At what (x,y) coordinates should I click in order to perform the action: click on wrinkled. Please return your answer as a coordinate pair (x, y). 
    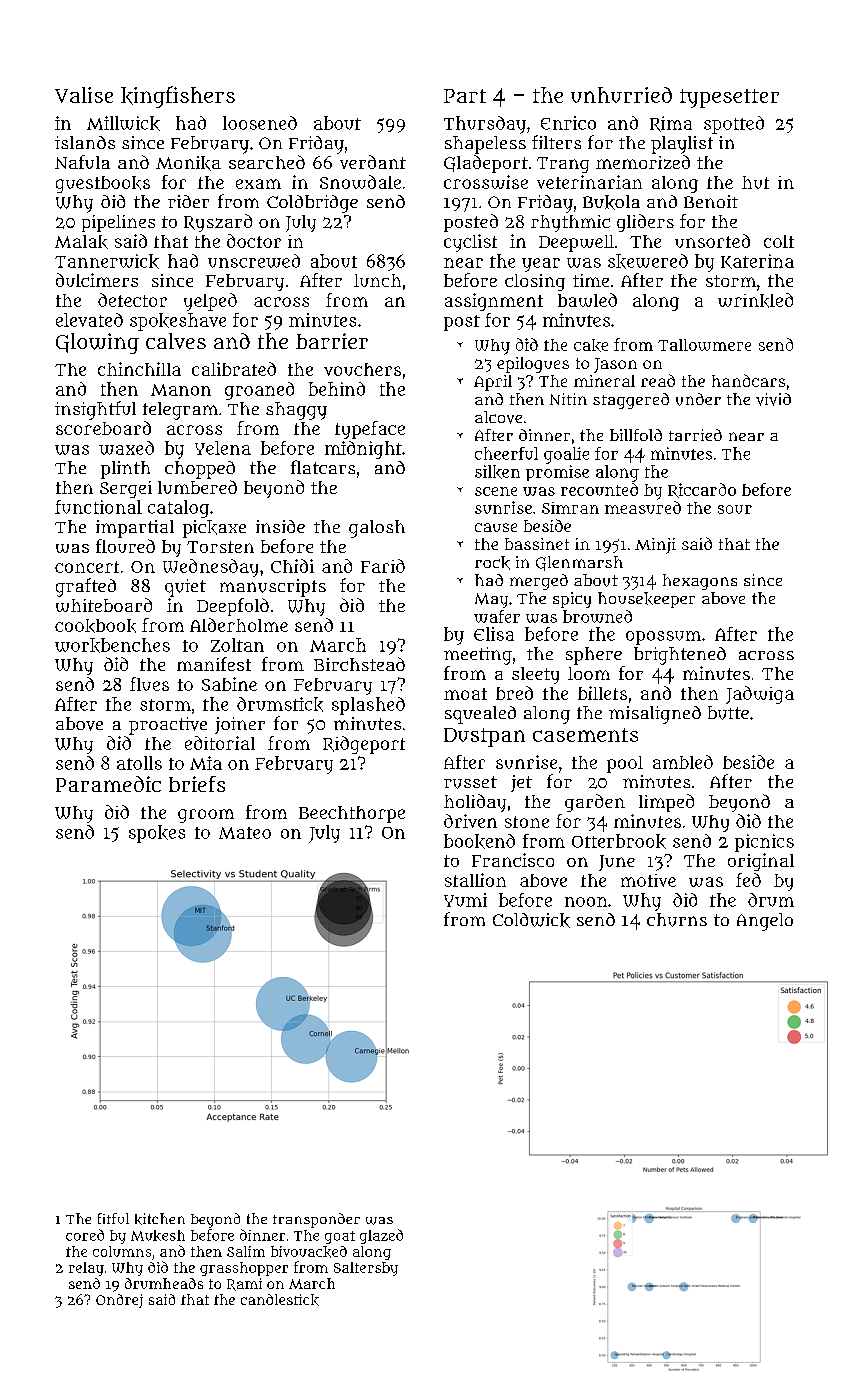
    Looking at the image, I should click on (755, 300).
